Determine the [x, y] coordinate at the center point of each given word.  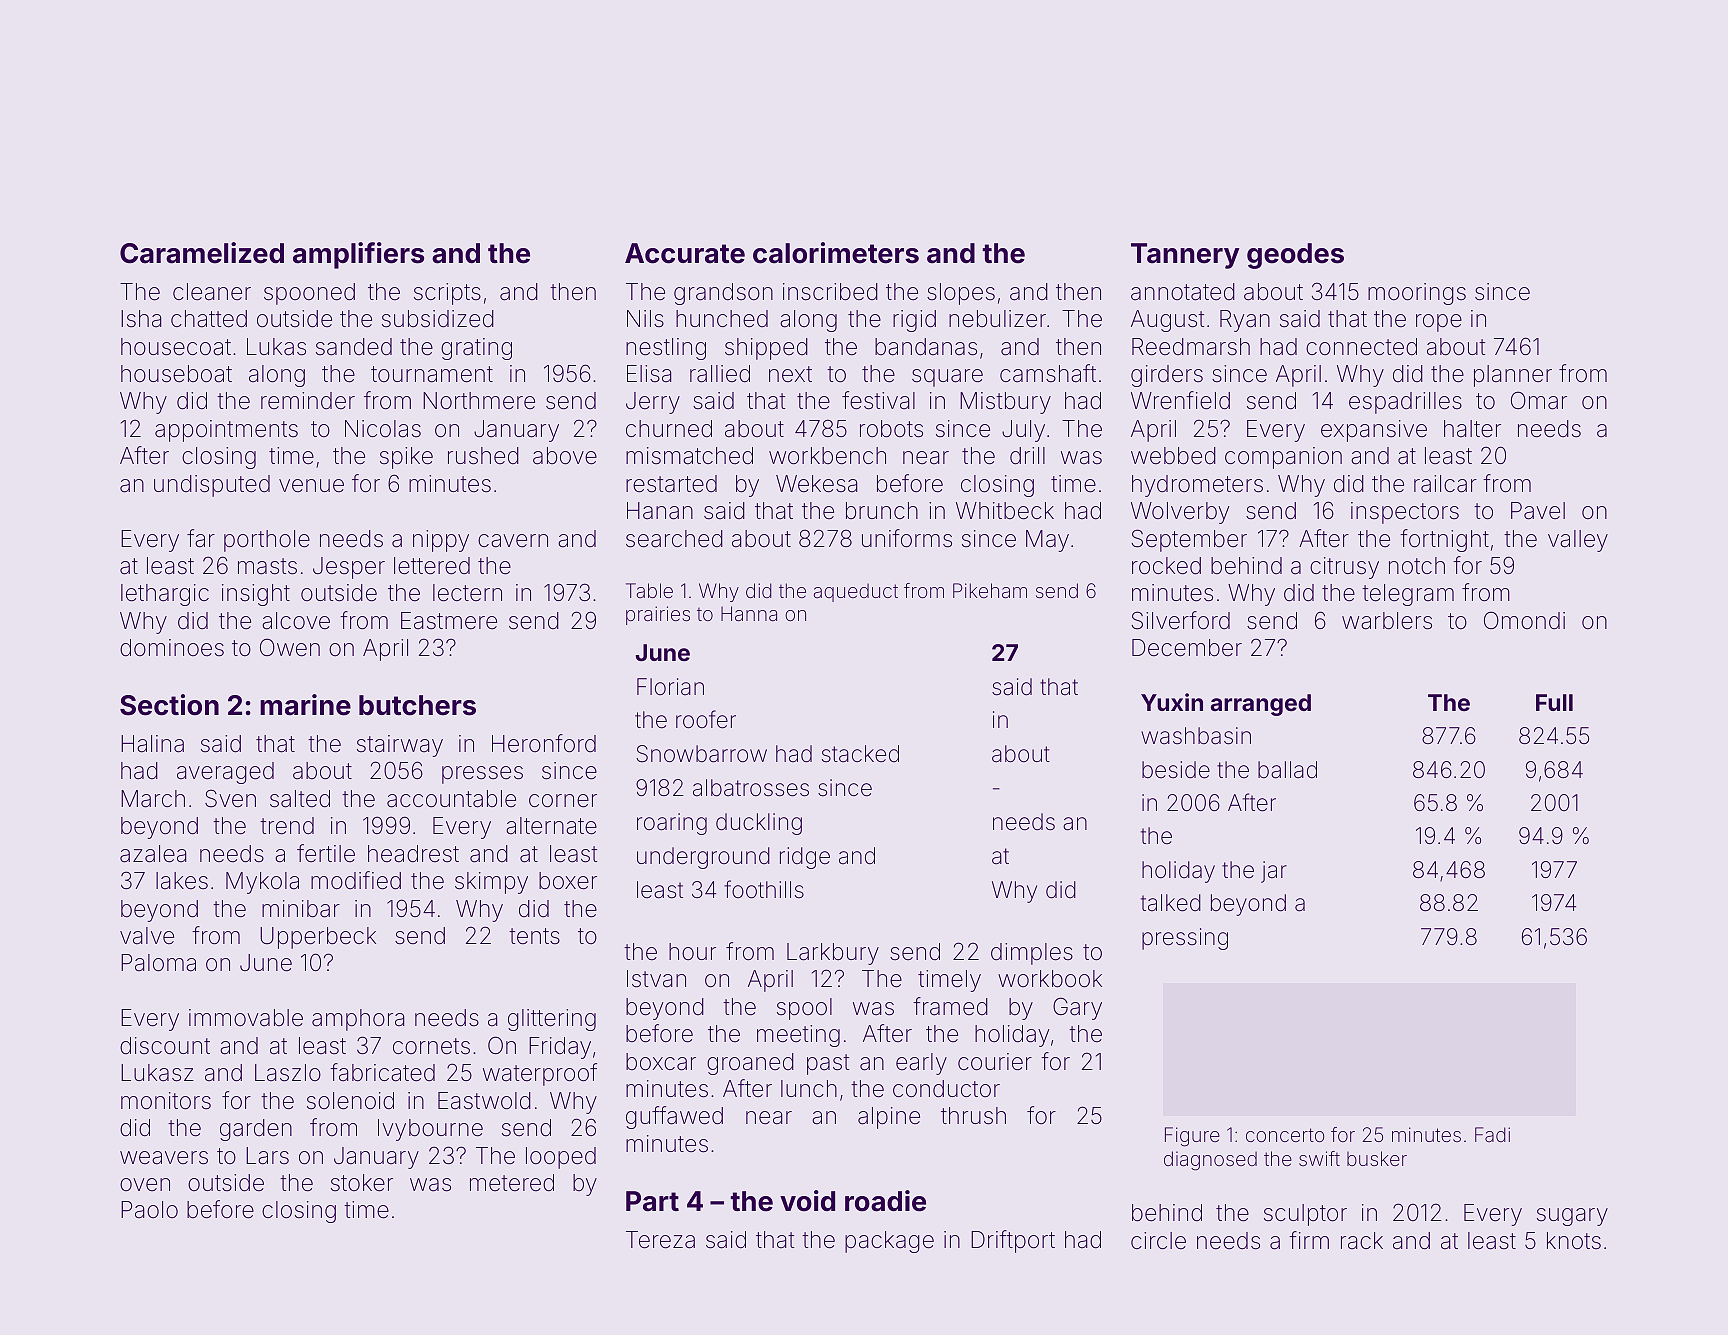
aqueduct [856, 592]
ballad [1287, 770]
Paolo [149, 1209]
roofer [706, 719]
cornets [431, 1046]
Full [1554, 702]
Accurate [685, 253]
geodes [1295, 256]
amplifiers [358, 255]
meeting [798, 1036]
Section [169, 705]
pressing [1185, 939]
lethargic [165, 595]
